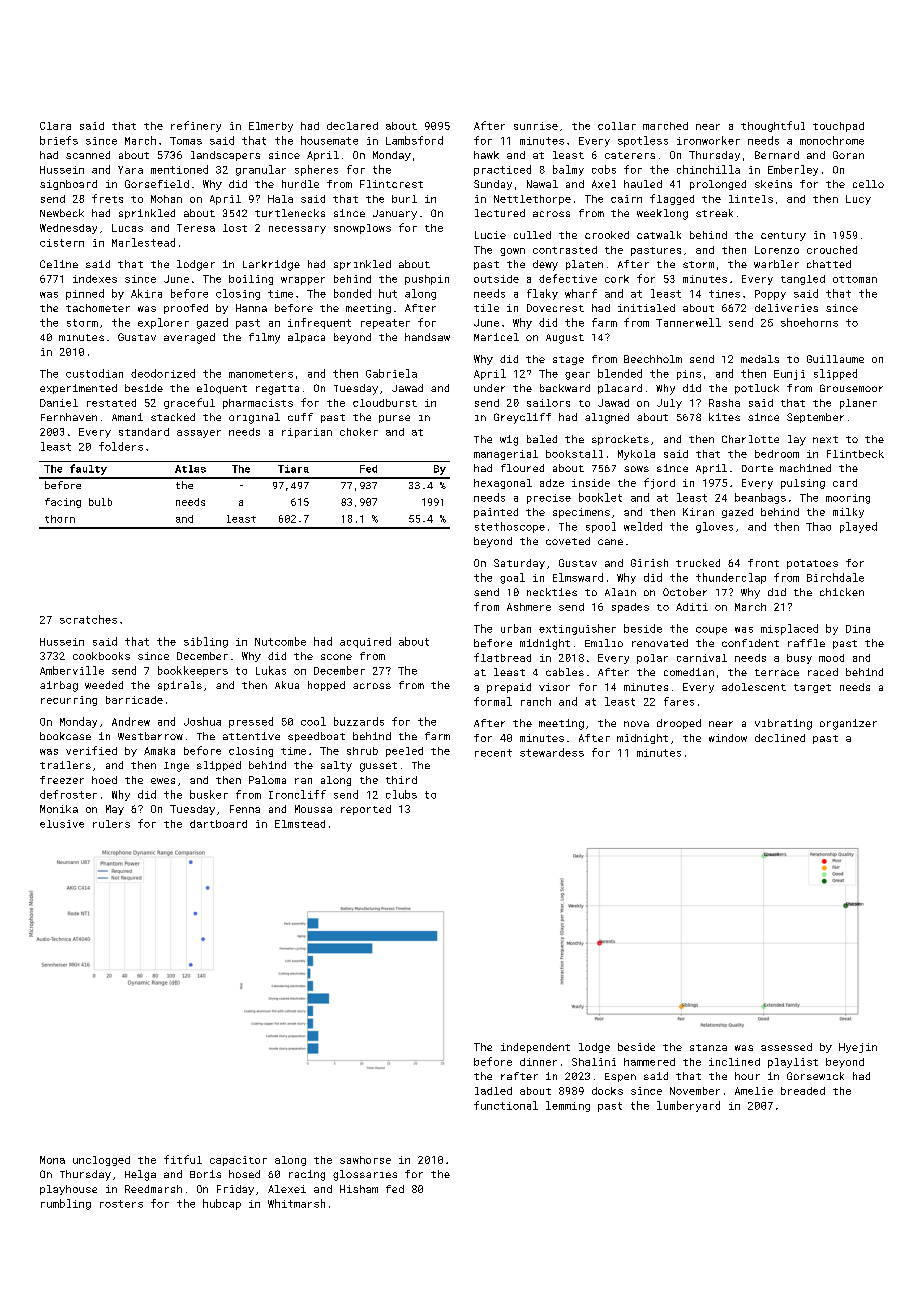 Image resolution: width=924 pixels, height=1308 pixels. Describe the element at coordinates (52, 1160) in the screenshot. I see `Mona` at that location.
